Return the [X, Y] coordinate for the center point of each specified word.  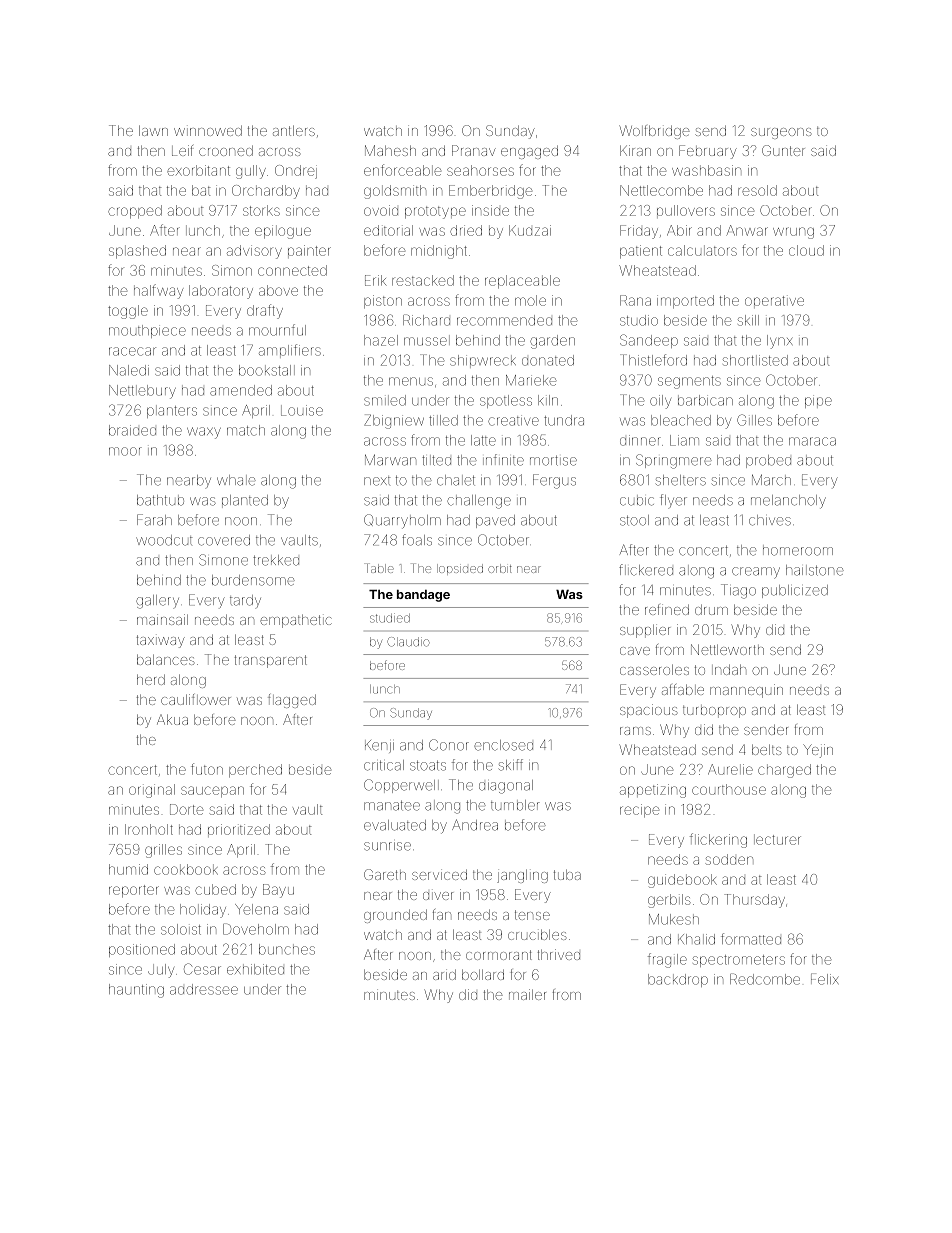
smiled [385, 400]
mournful [277, 330]
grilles [163, 851]
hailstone [815, 570]
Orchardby [266, 192]
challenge [479, 502]
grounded [395, 916]
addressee [204, 989]
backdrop [678, 980]
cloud [806, 250]
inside [490, 210]
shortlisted [755, 360]
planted [245, 501]
